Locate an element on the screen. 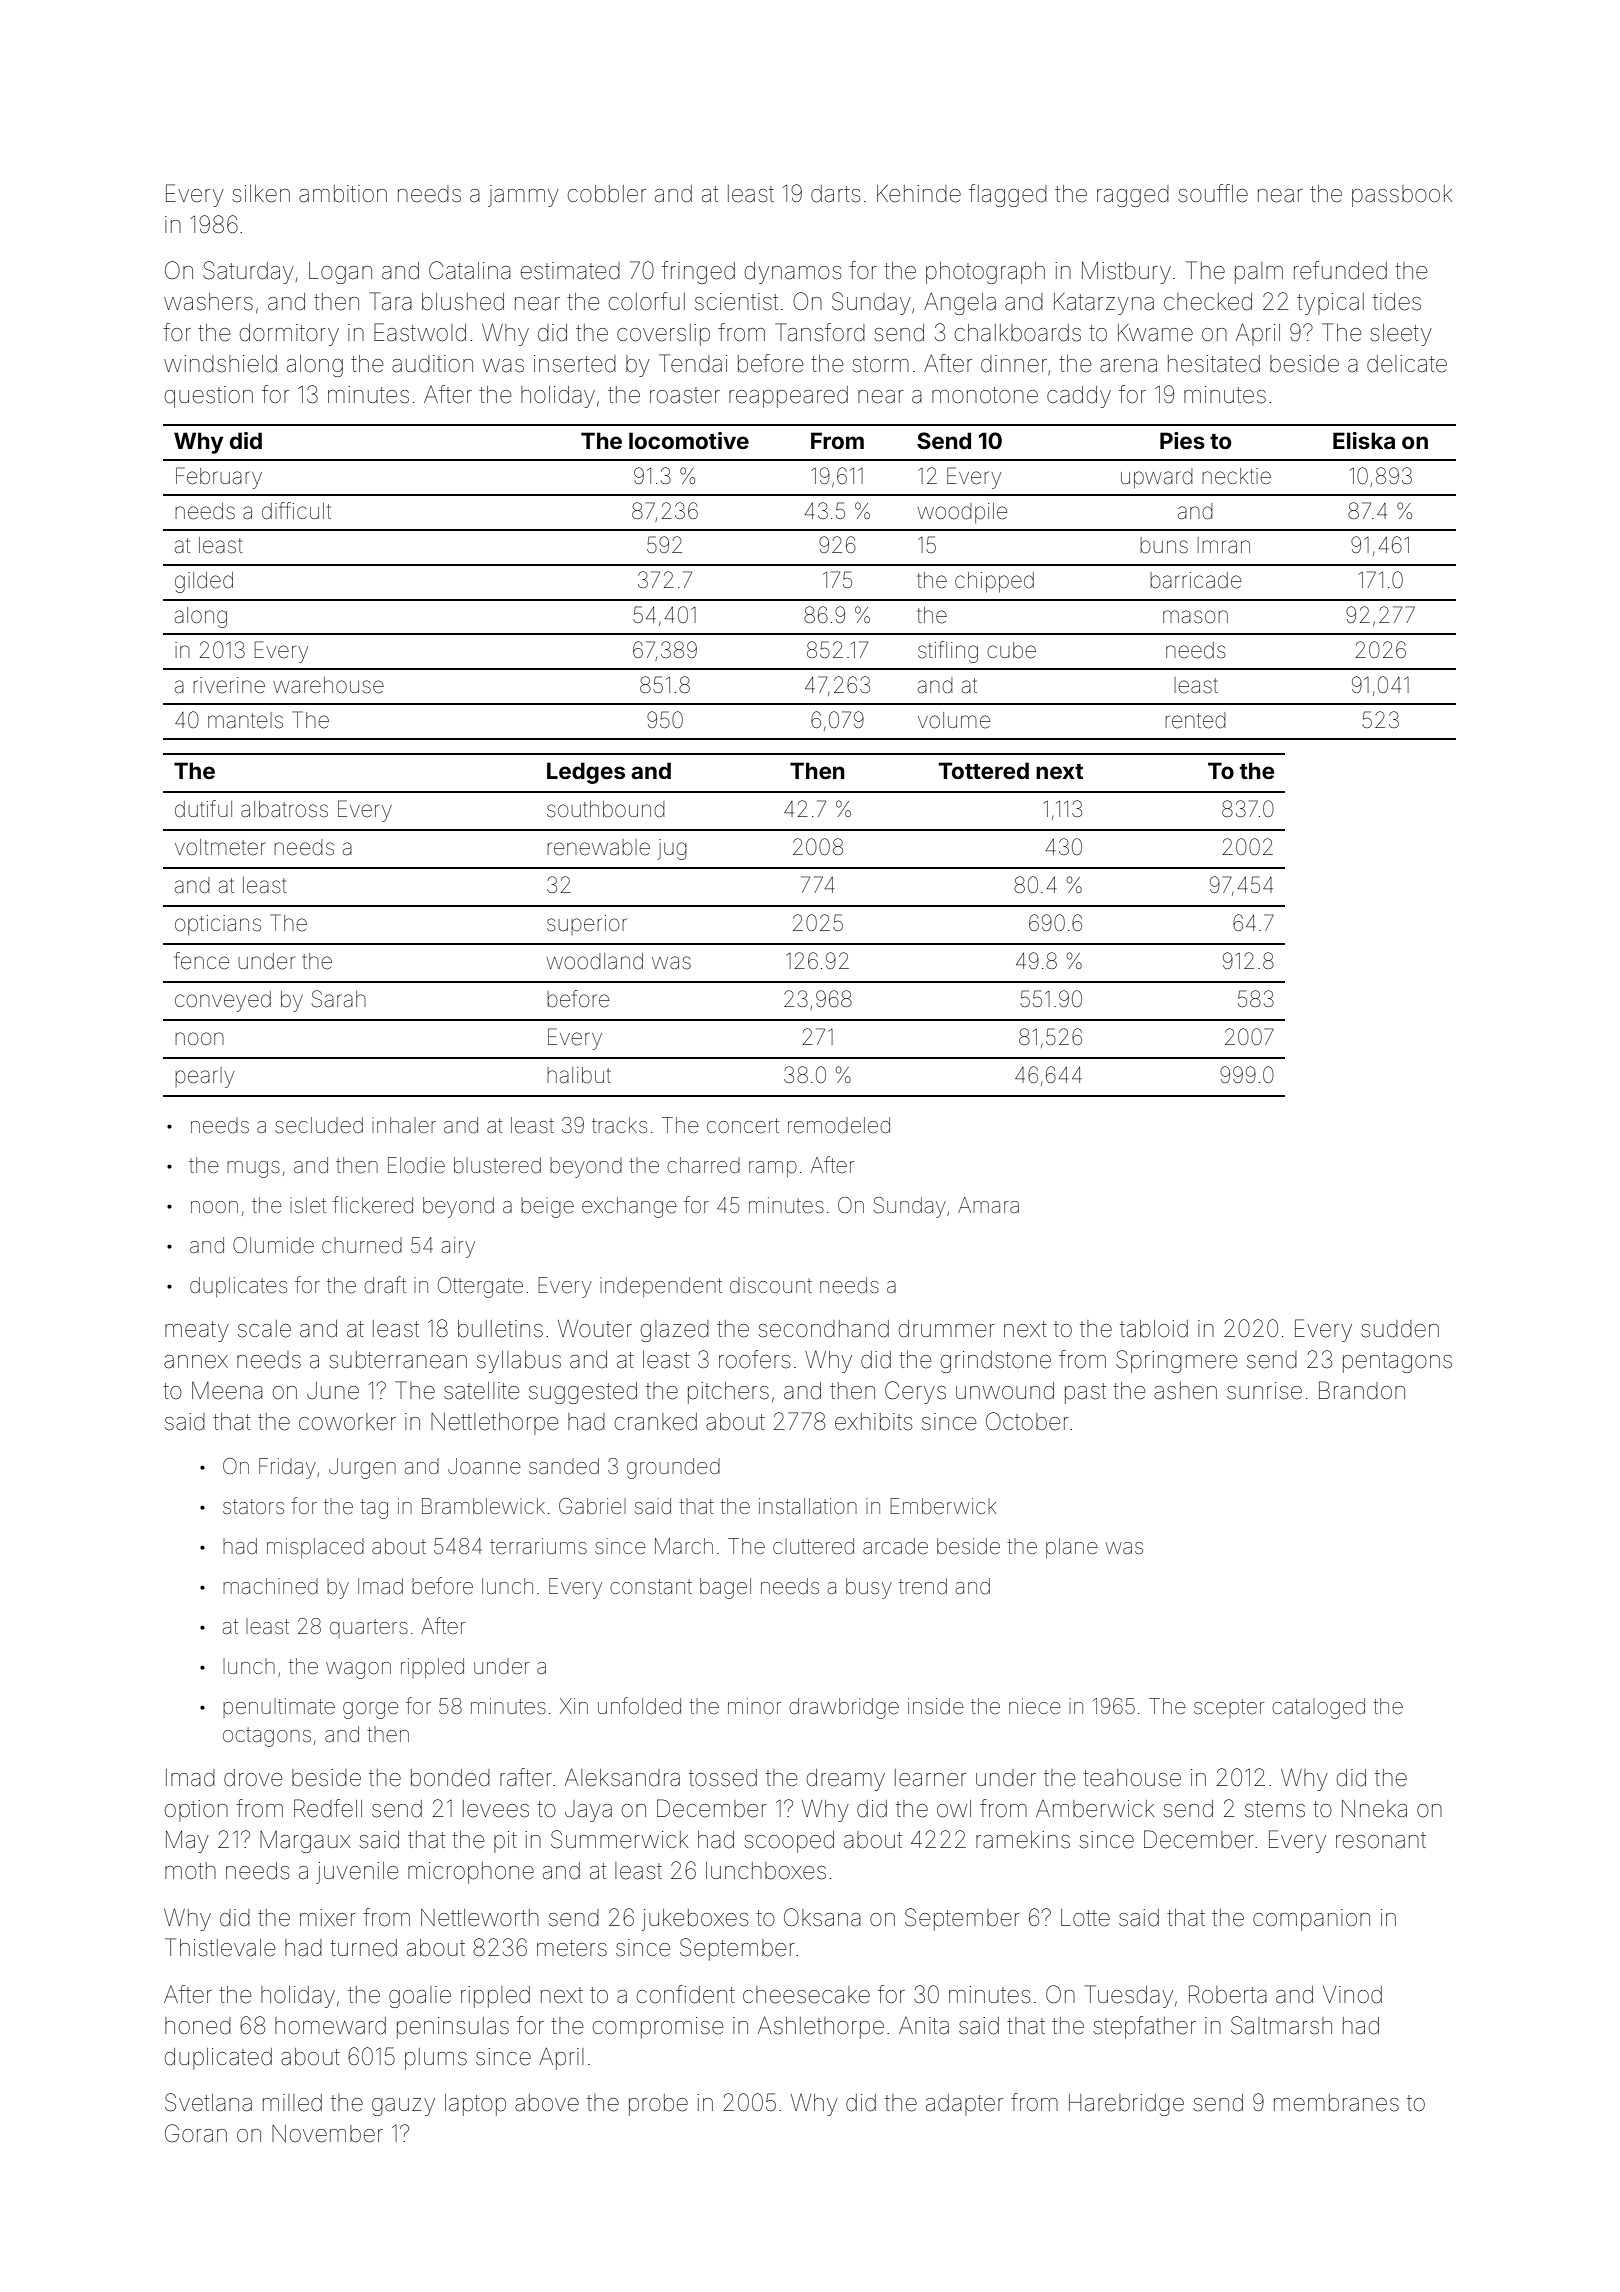 Image resolution: width=1620 pixels, height=2292 pixels. Amara is located at coordinates (988, 1205).
